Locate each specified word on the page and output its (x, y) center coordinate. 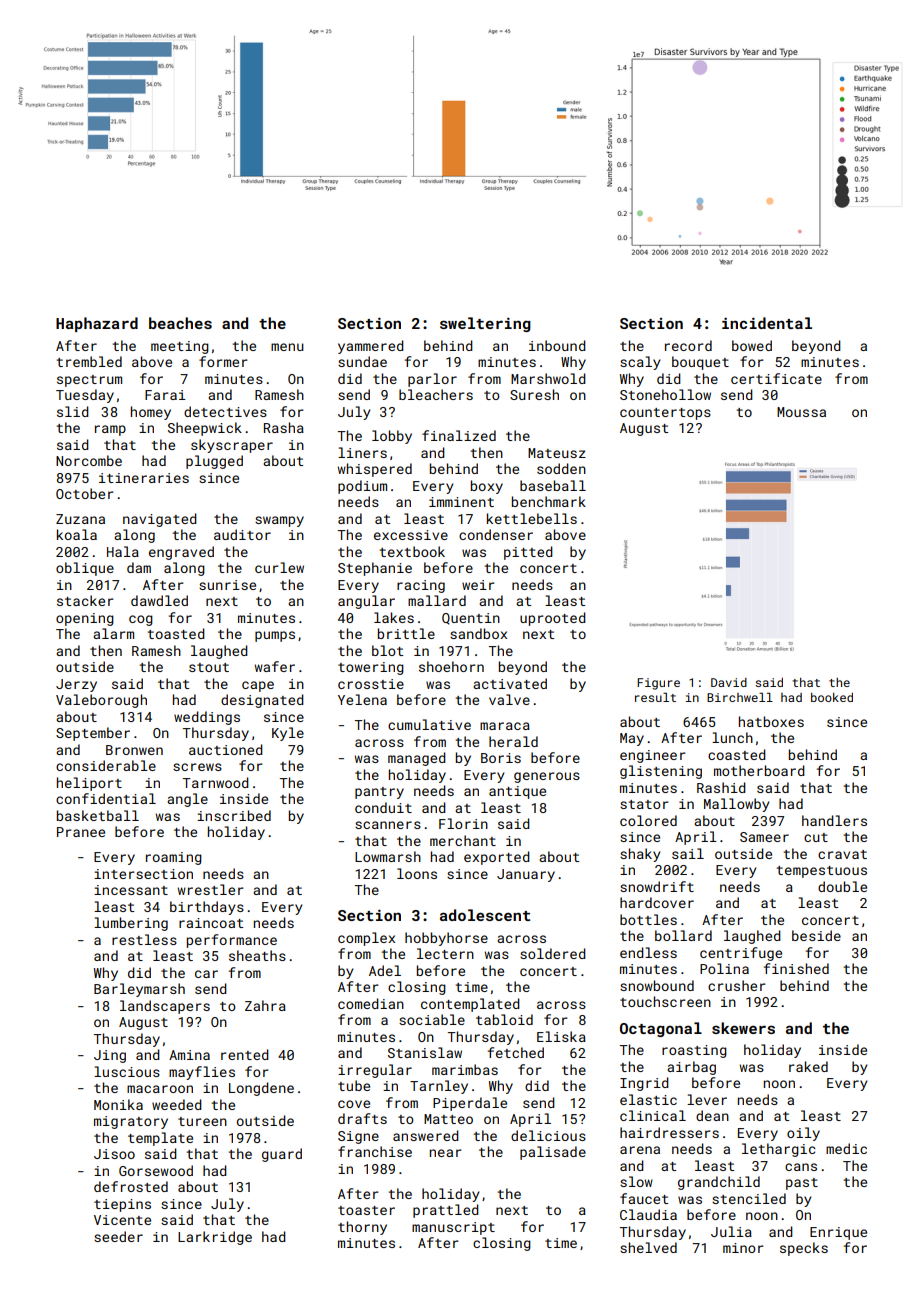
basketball (98, 815)
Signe (358, 1137)
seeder (118, 1236)
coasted (737, 754)
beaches (180, 323)
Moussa (801, 412)
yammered (371, 347)
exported (497, 858)
